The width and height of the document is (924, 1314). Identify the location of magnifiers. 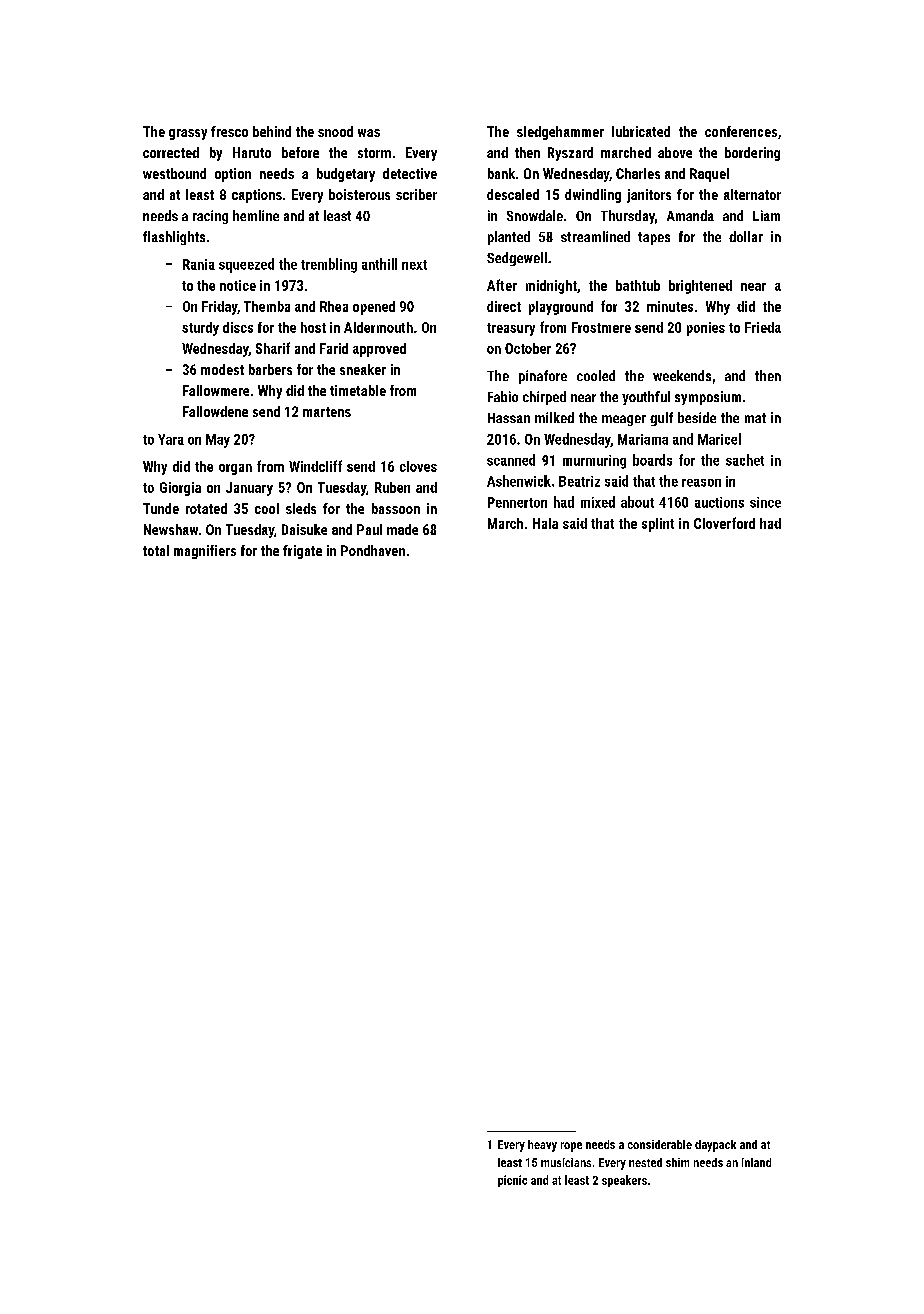
(205, 552).
